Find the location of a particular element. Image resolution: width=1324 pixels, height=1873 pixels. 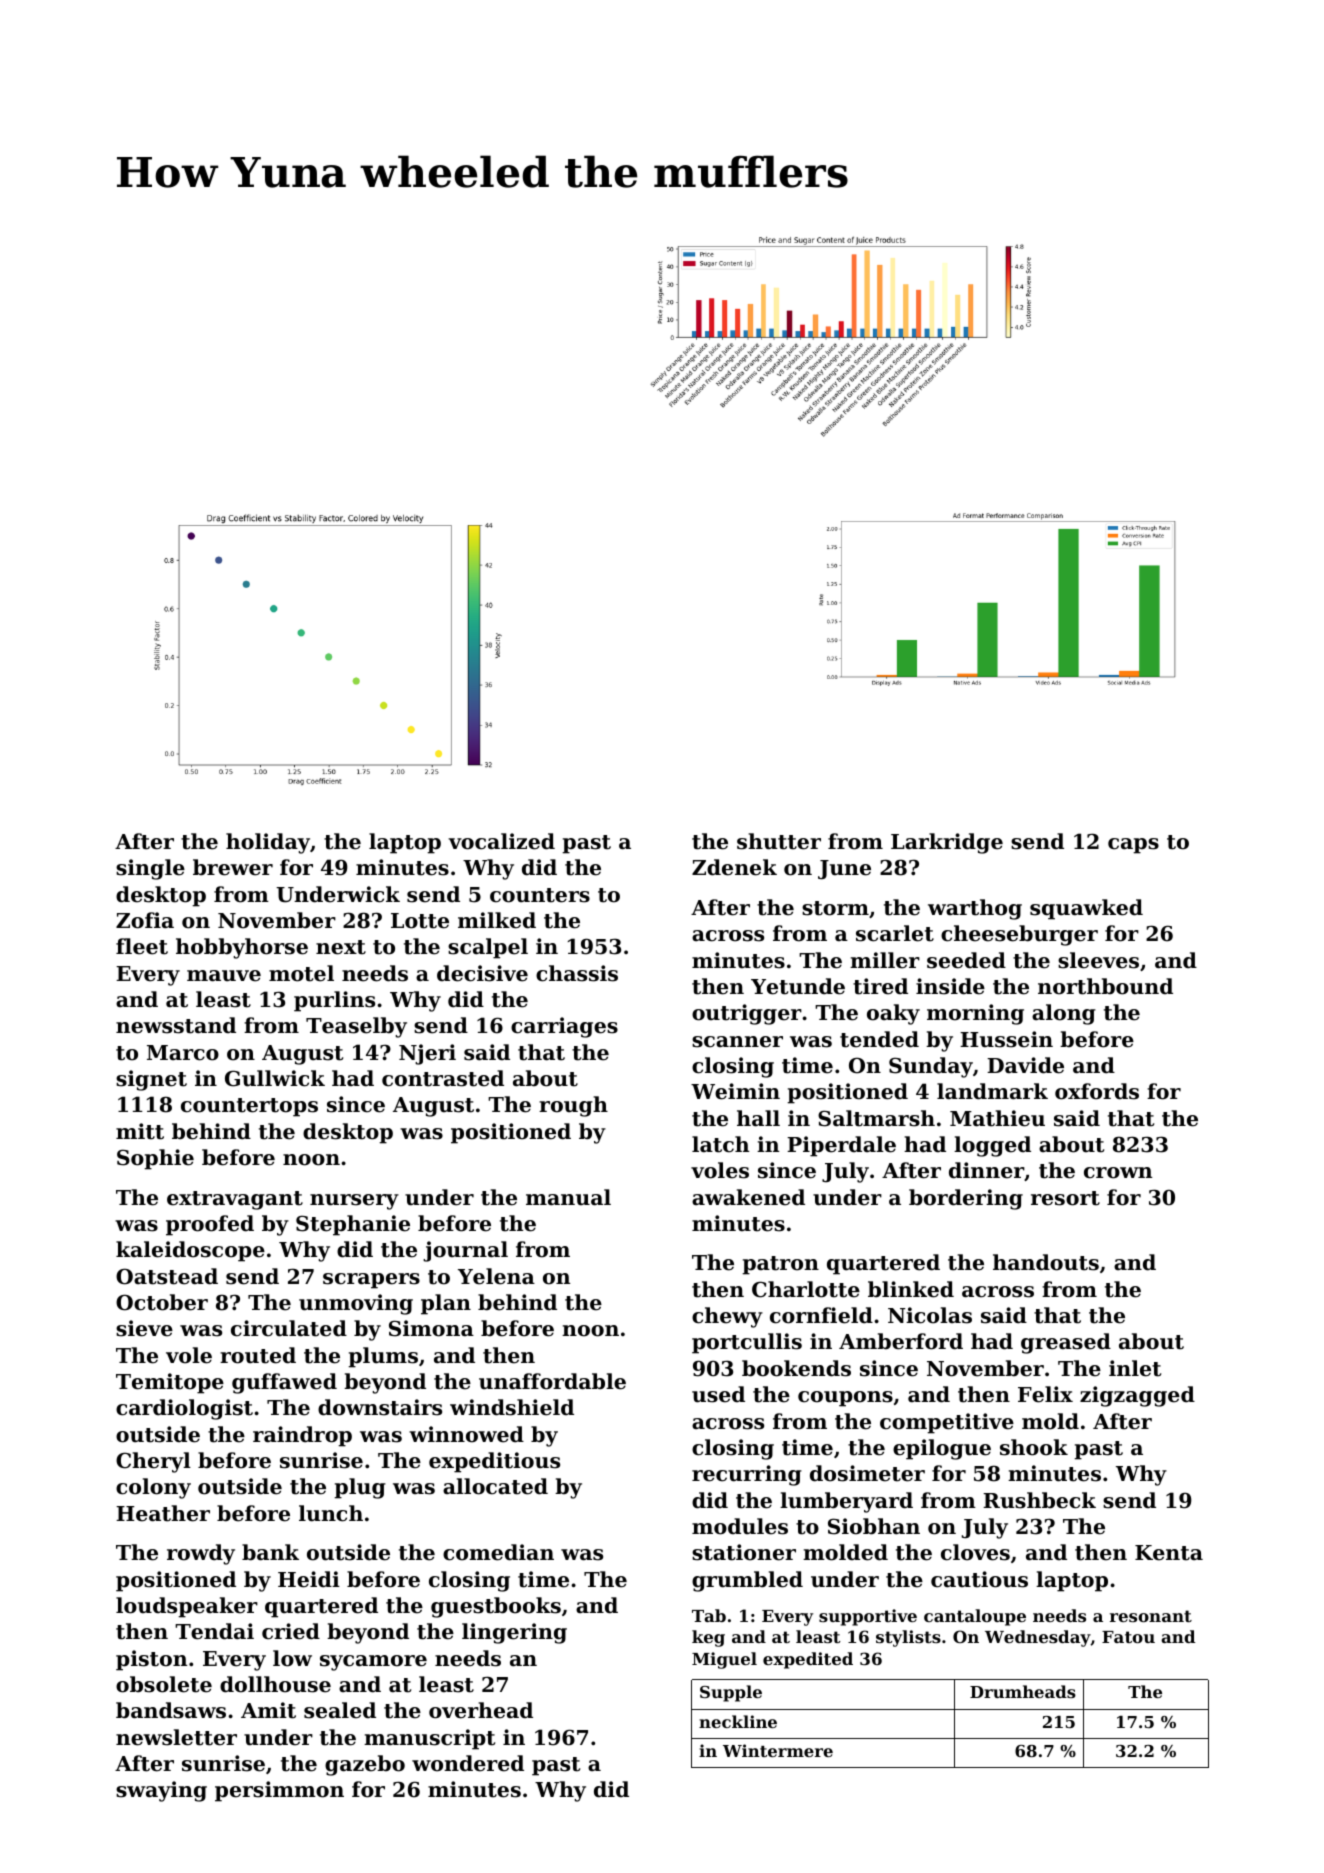

Larkridge is located at coordinates (947, 843).
